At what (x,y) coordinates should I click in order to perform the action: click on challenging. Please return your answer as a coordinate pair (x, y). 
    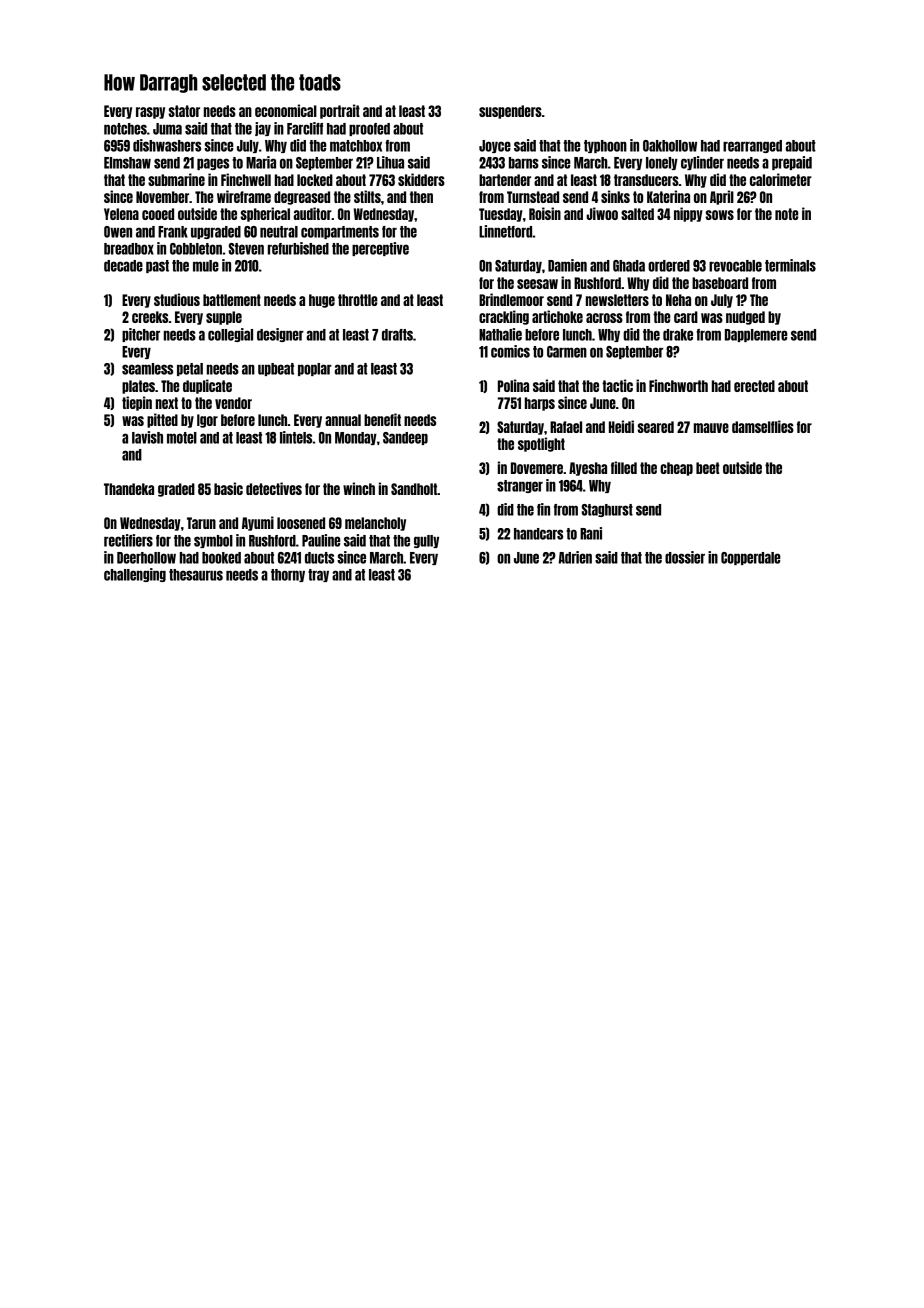
    Looking at the image, I should click on (135, 575).
